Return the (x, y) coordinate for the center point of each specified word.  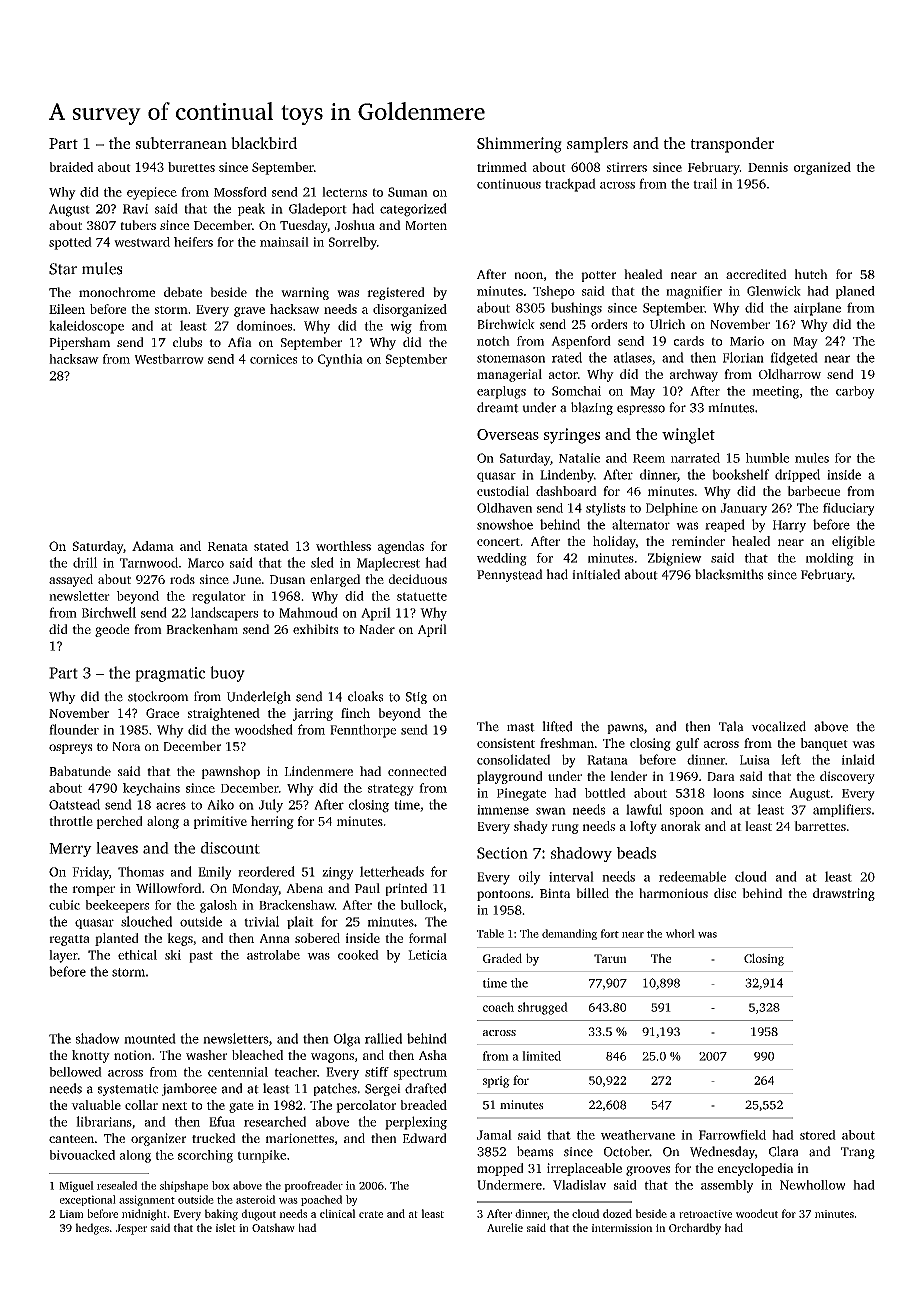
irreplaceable (584, 1169)
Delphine (672, 509)
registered (396, 293)
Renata (228, 546)
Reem (649, 458)
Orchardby (695, 1229)
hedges (92, 1229)
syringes (572, 436)
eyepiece (152, 193)
